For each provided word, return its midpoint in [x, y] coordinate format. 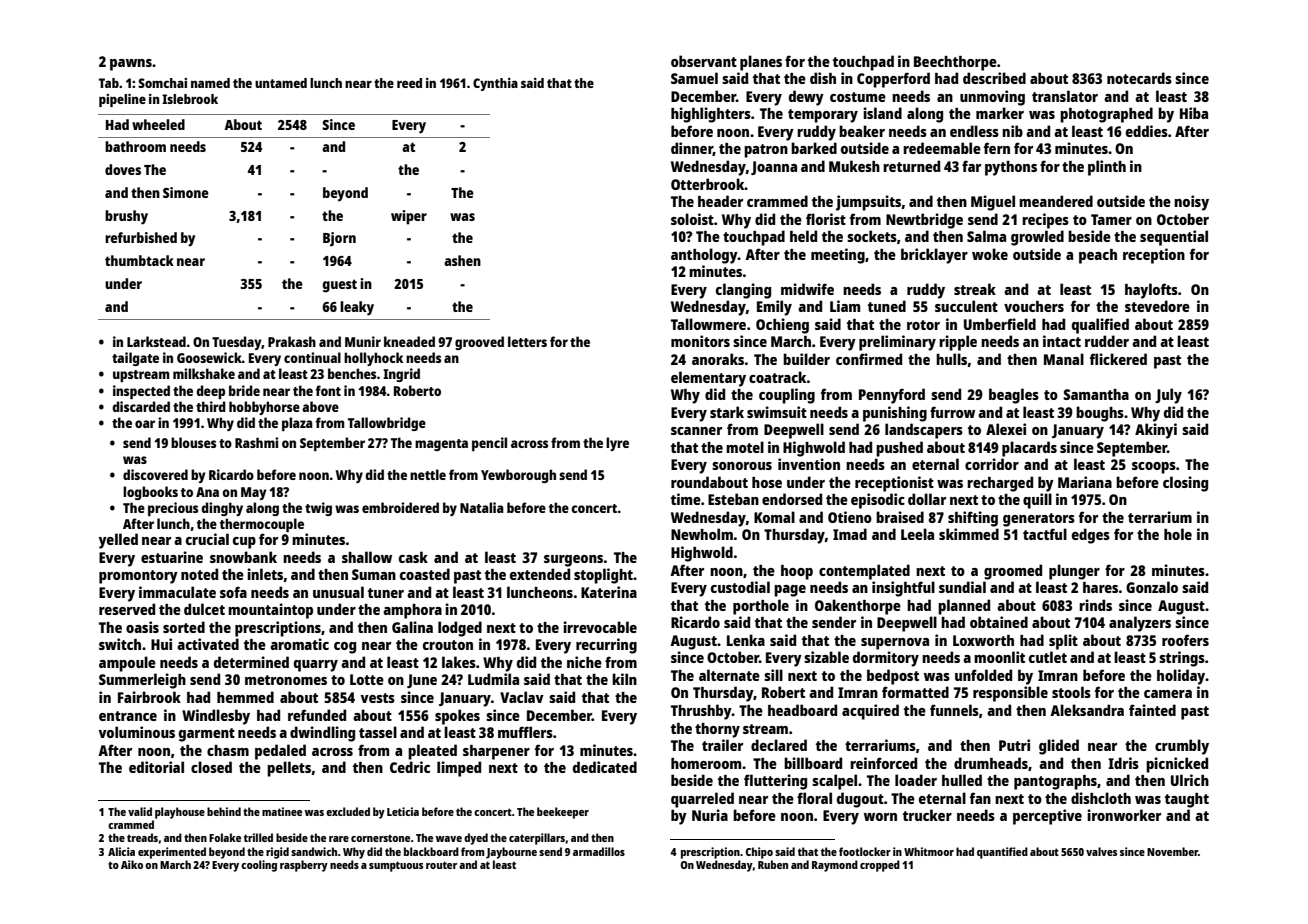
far [971, 166]
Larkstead [156, 341]
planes [761, 63]
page [790, 591]
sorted [184, 627]
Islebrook [190, 99]
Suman [374, 574]
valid [140, 811]
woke [990, 254]
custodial [740, 587]
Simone [186, 192]
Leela [917, 534]
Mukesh [854, 166]
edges [1091, 536]
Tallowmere [708, 324]
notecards [1139, 78]
